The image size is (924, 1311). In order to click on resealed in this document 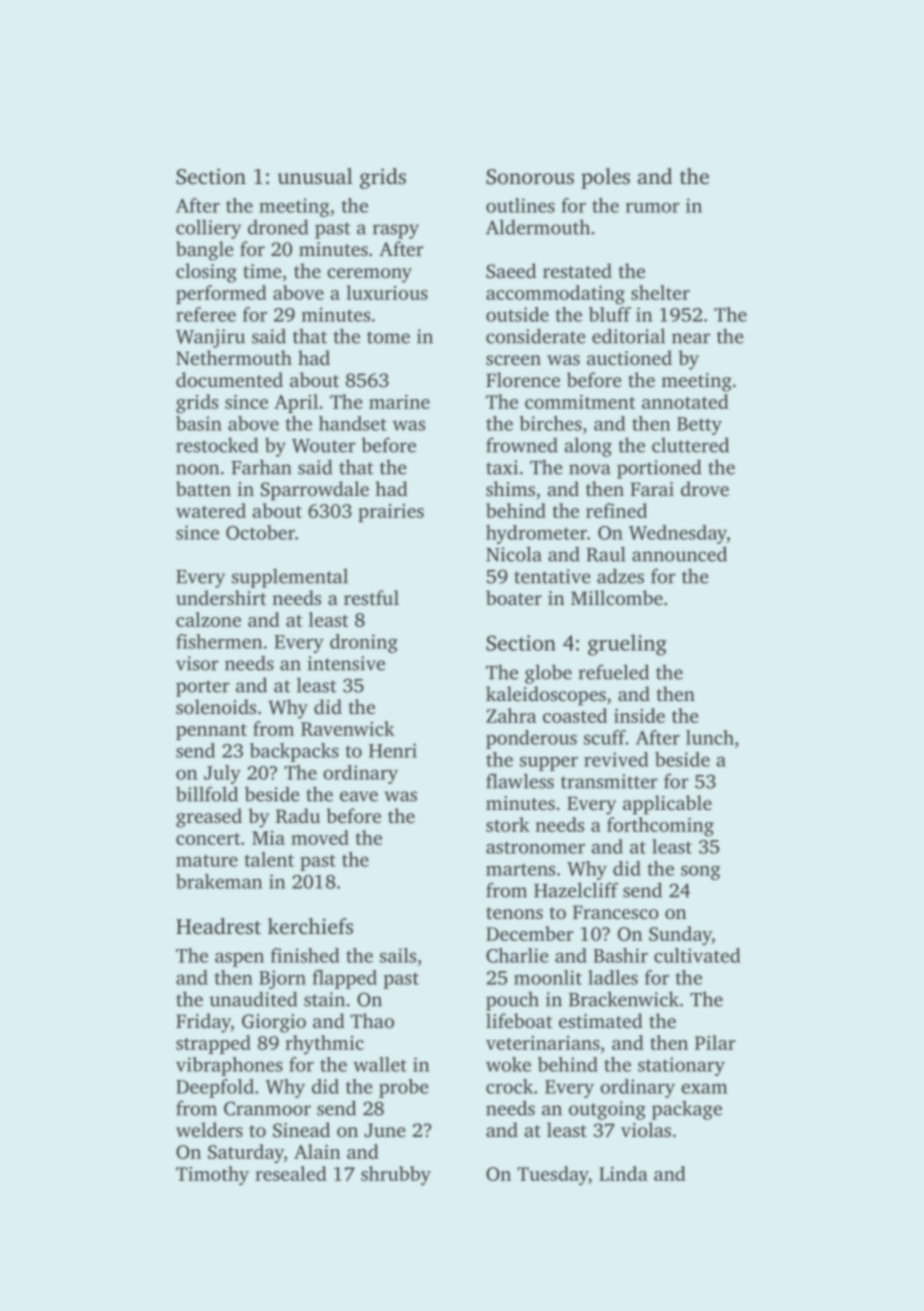, I will do `click(291, 1173)`.
